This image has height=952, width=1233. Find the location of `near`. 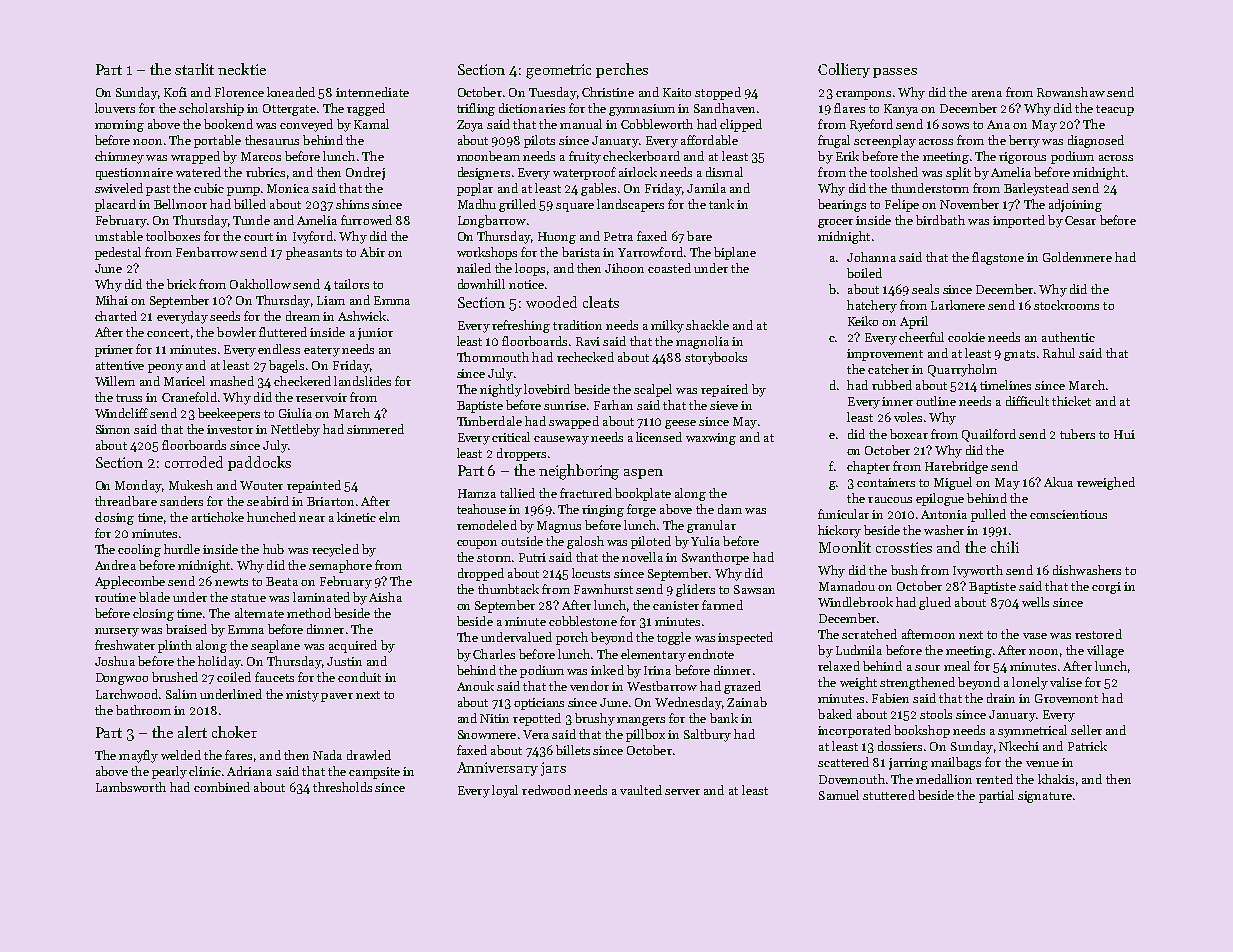

near is located at coordinates (312, 519).
